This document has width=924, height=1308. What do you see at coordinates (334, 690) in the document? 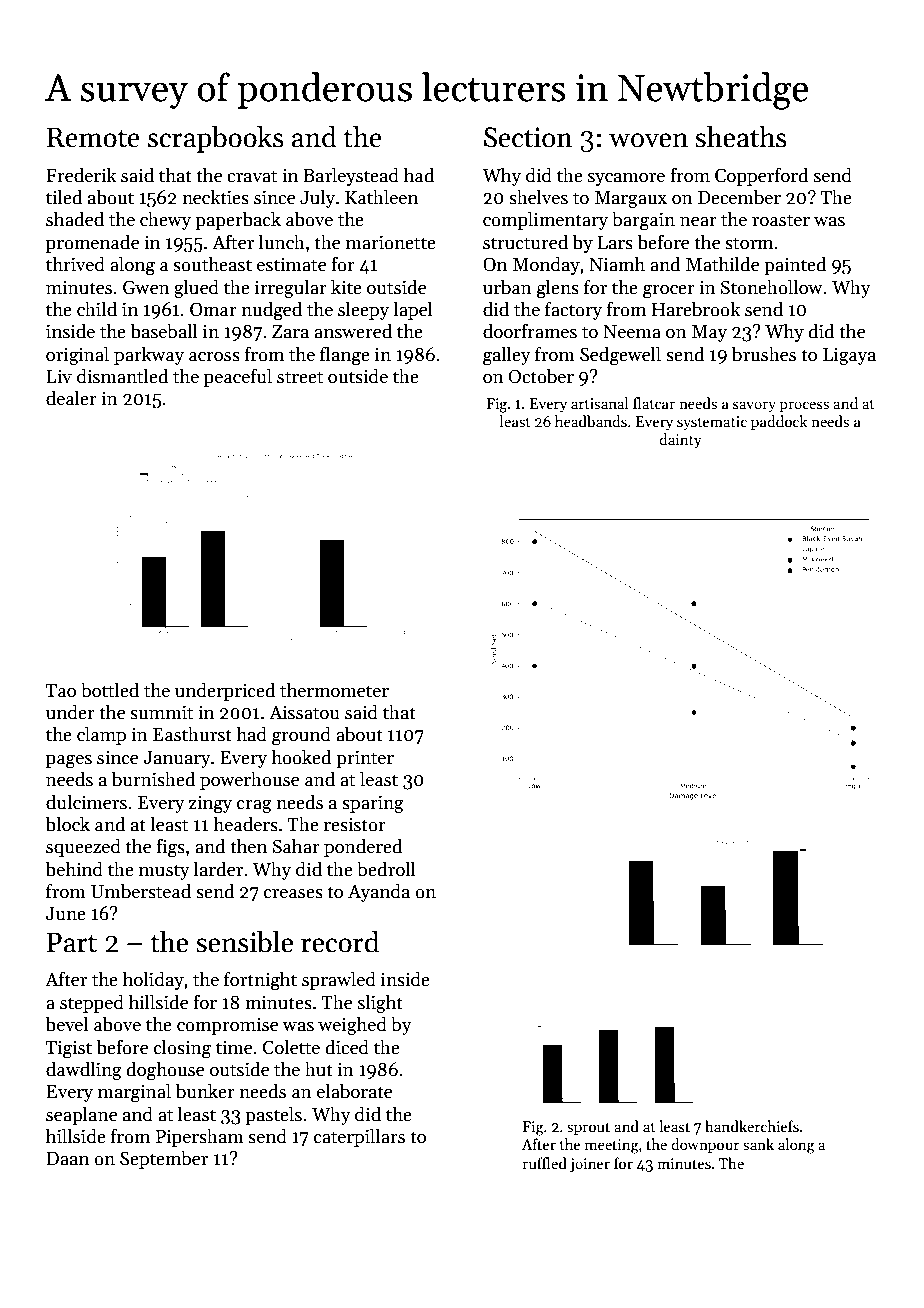
I see `thermometer` at bounding box center [334, 690].
